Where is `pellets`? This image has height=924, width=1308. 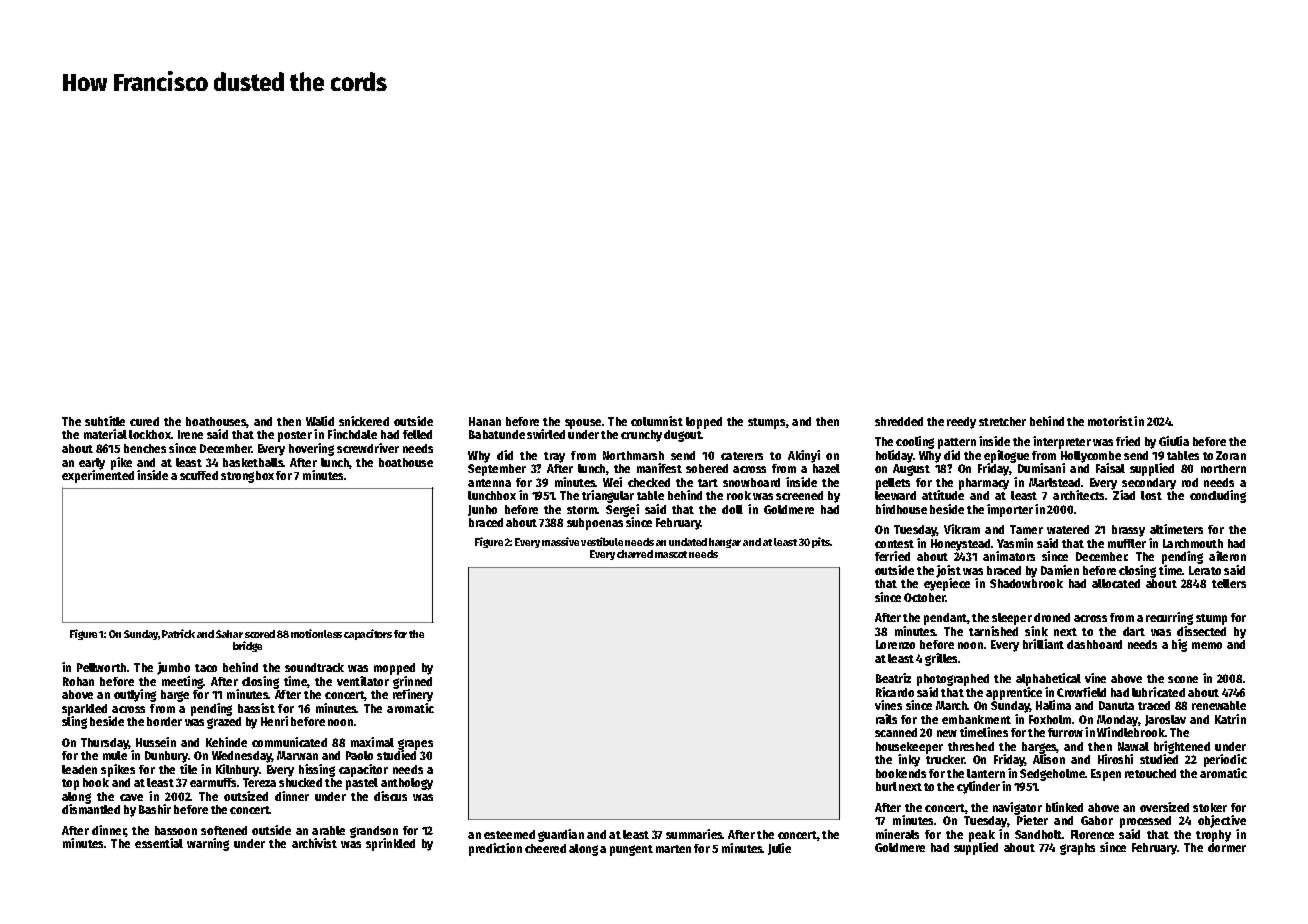 pellets is located at coordinates (893, 484).
